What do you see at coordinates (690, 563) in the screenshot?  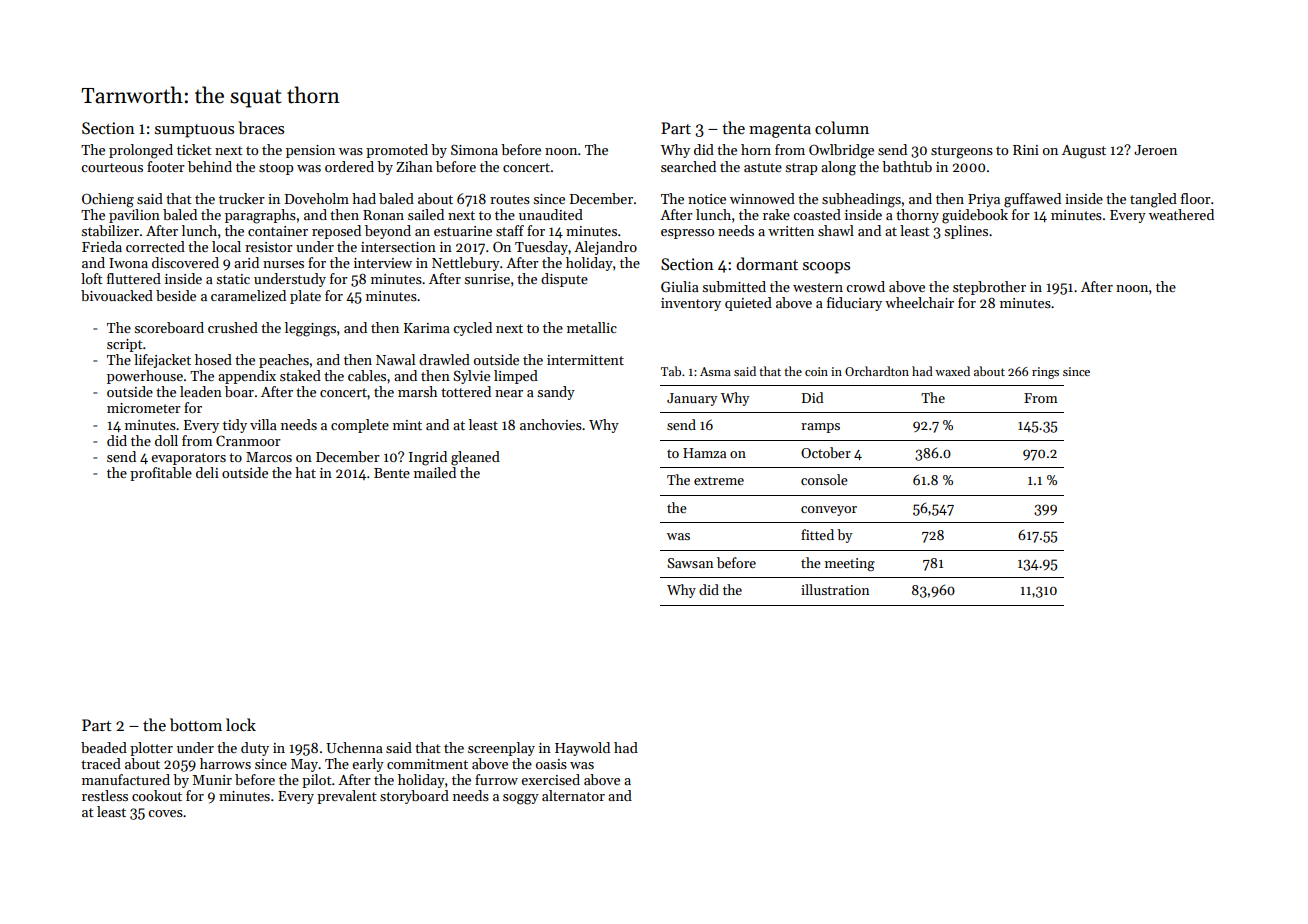 I see `Sawsan` at bounding box center [690, 563].
